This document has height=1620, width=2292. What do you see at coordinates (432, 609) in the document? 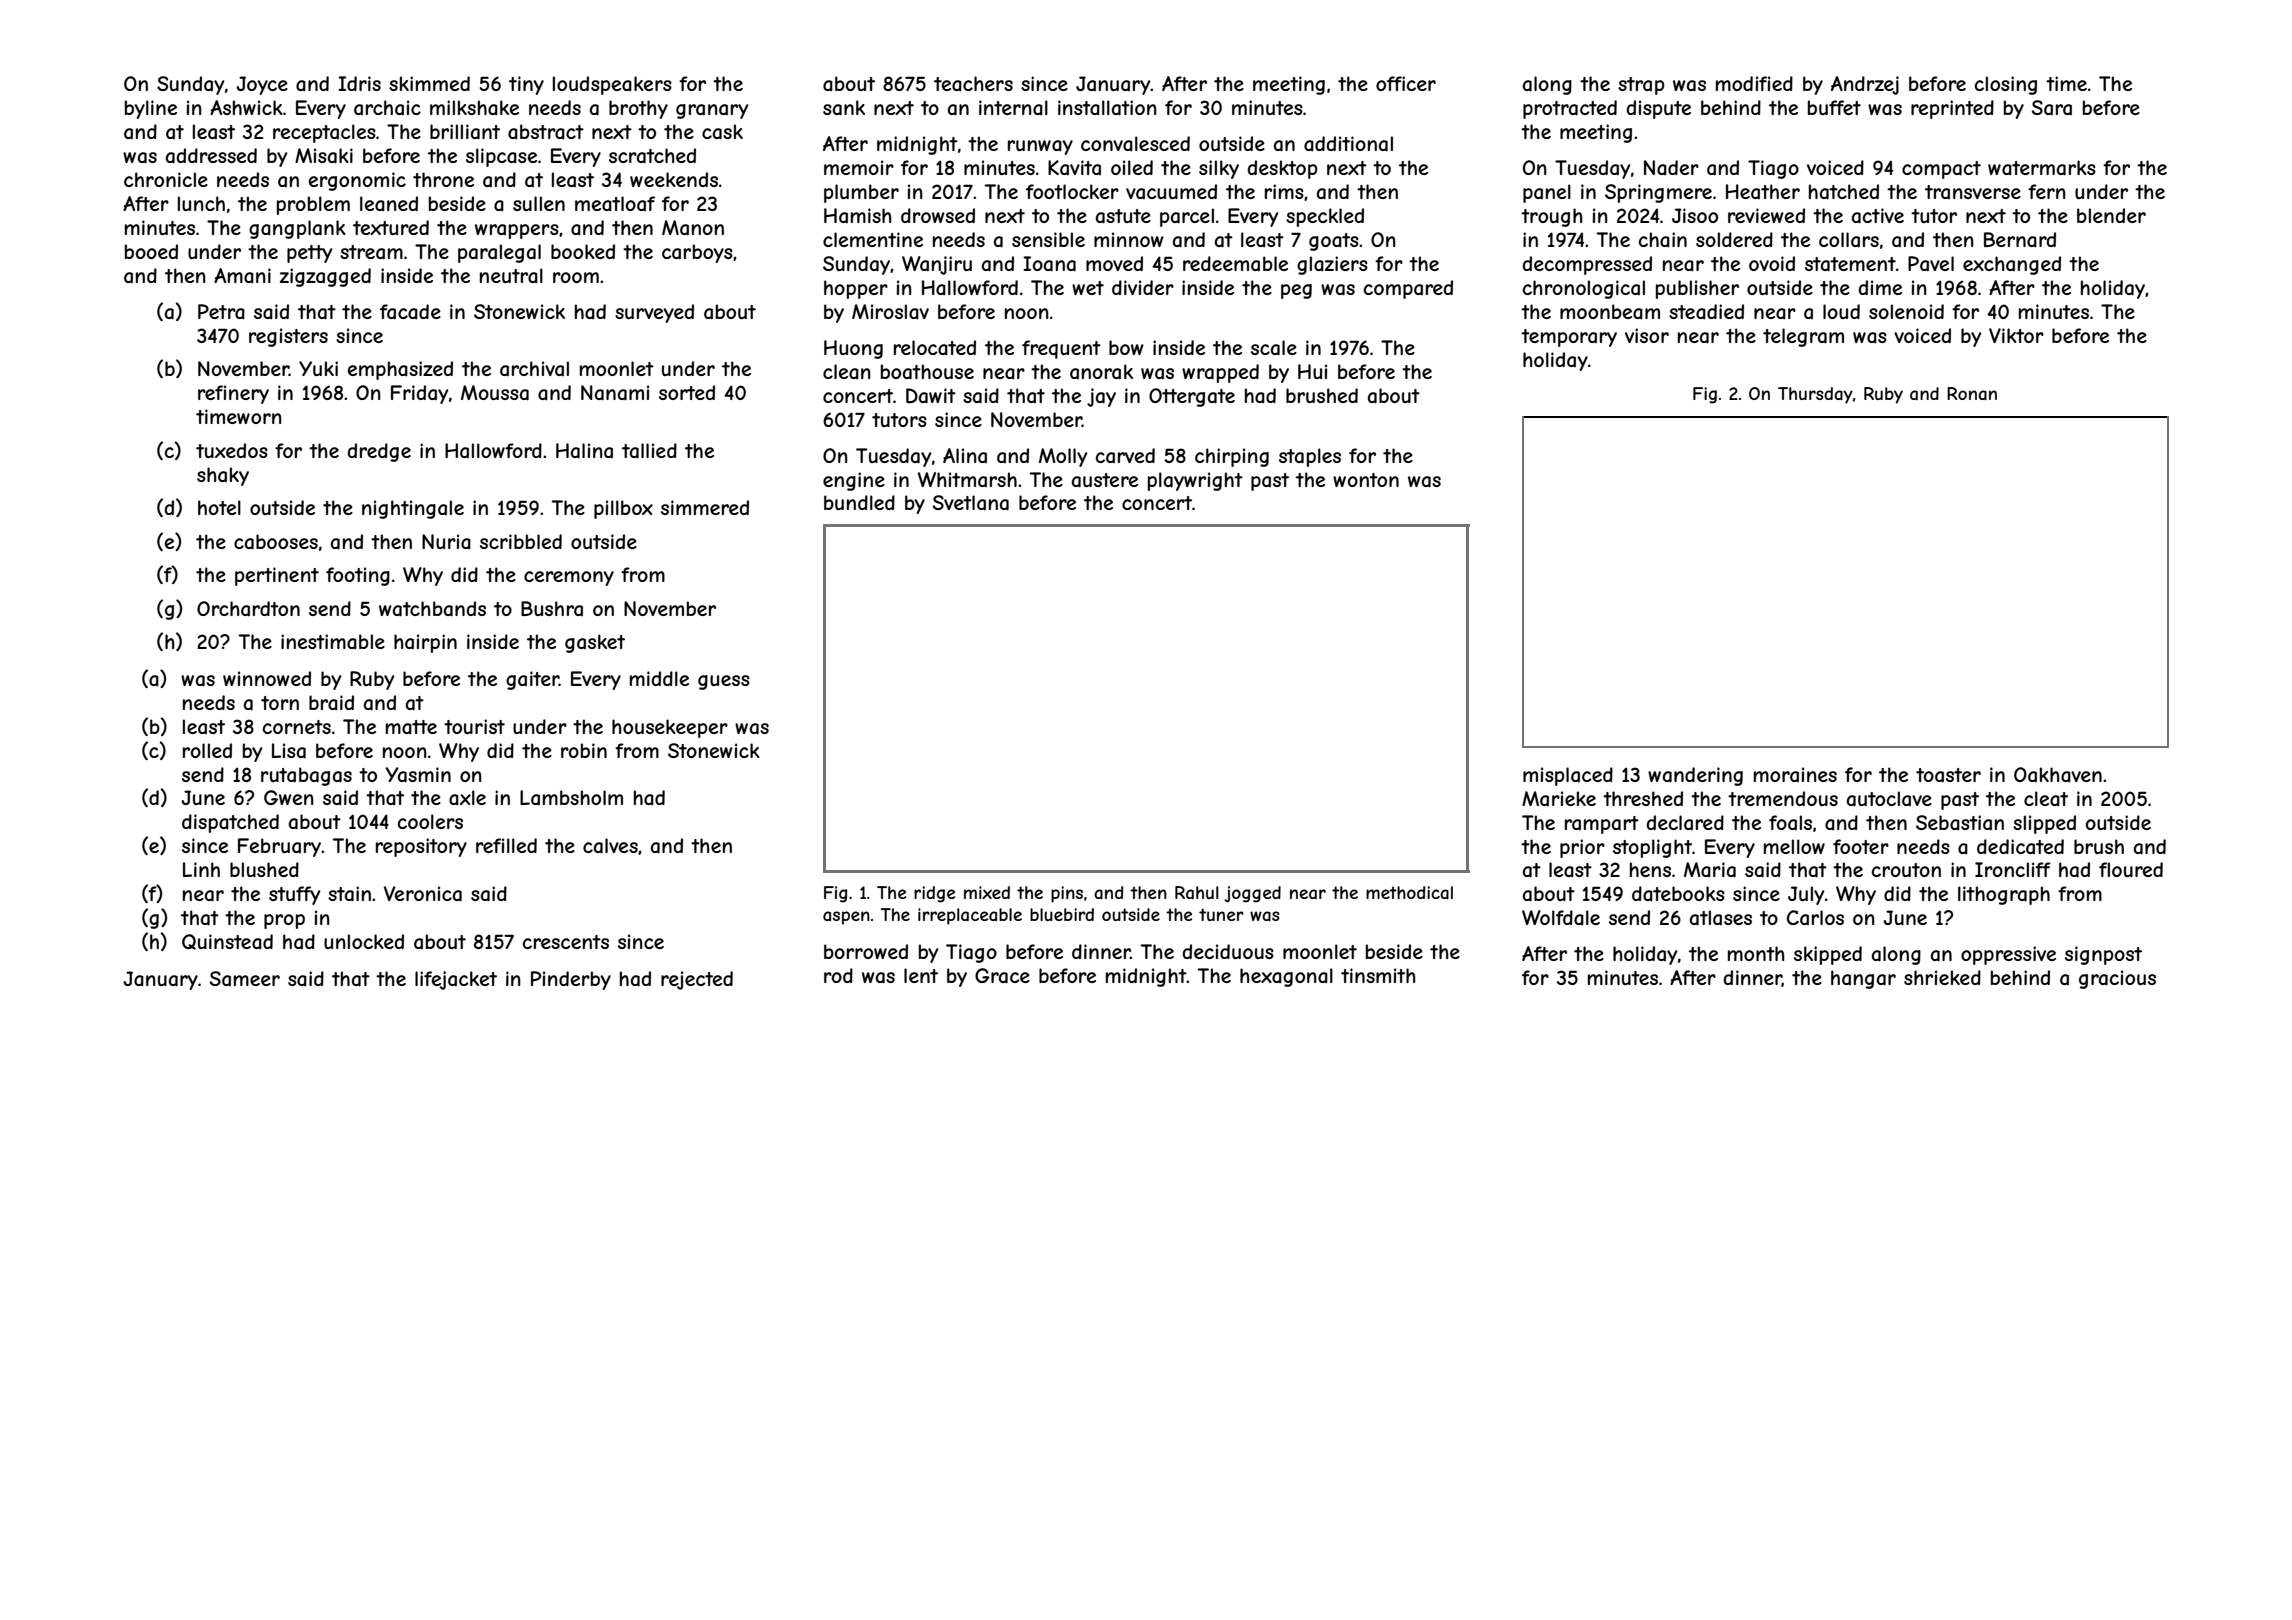
I see `watchbands` at bounding box center [432, 609].
